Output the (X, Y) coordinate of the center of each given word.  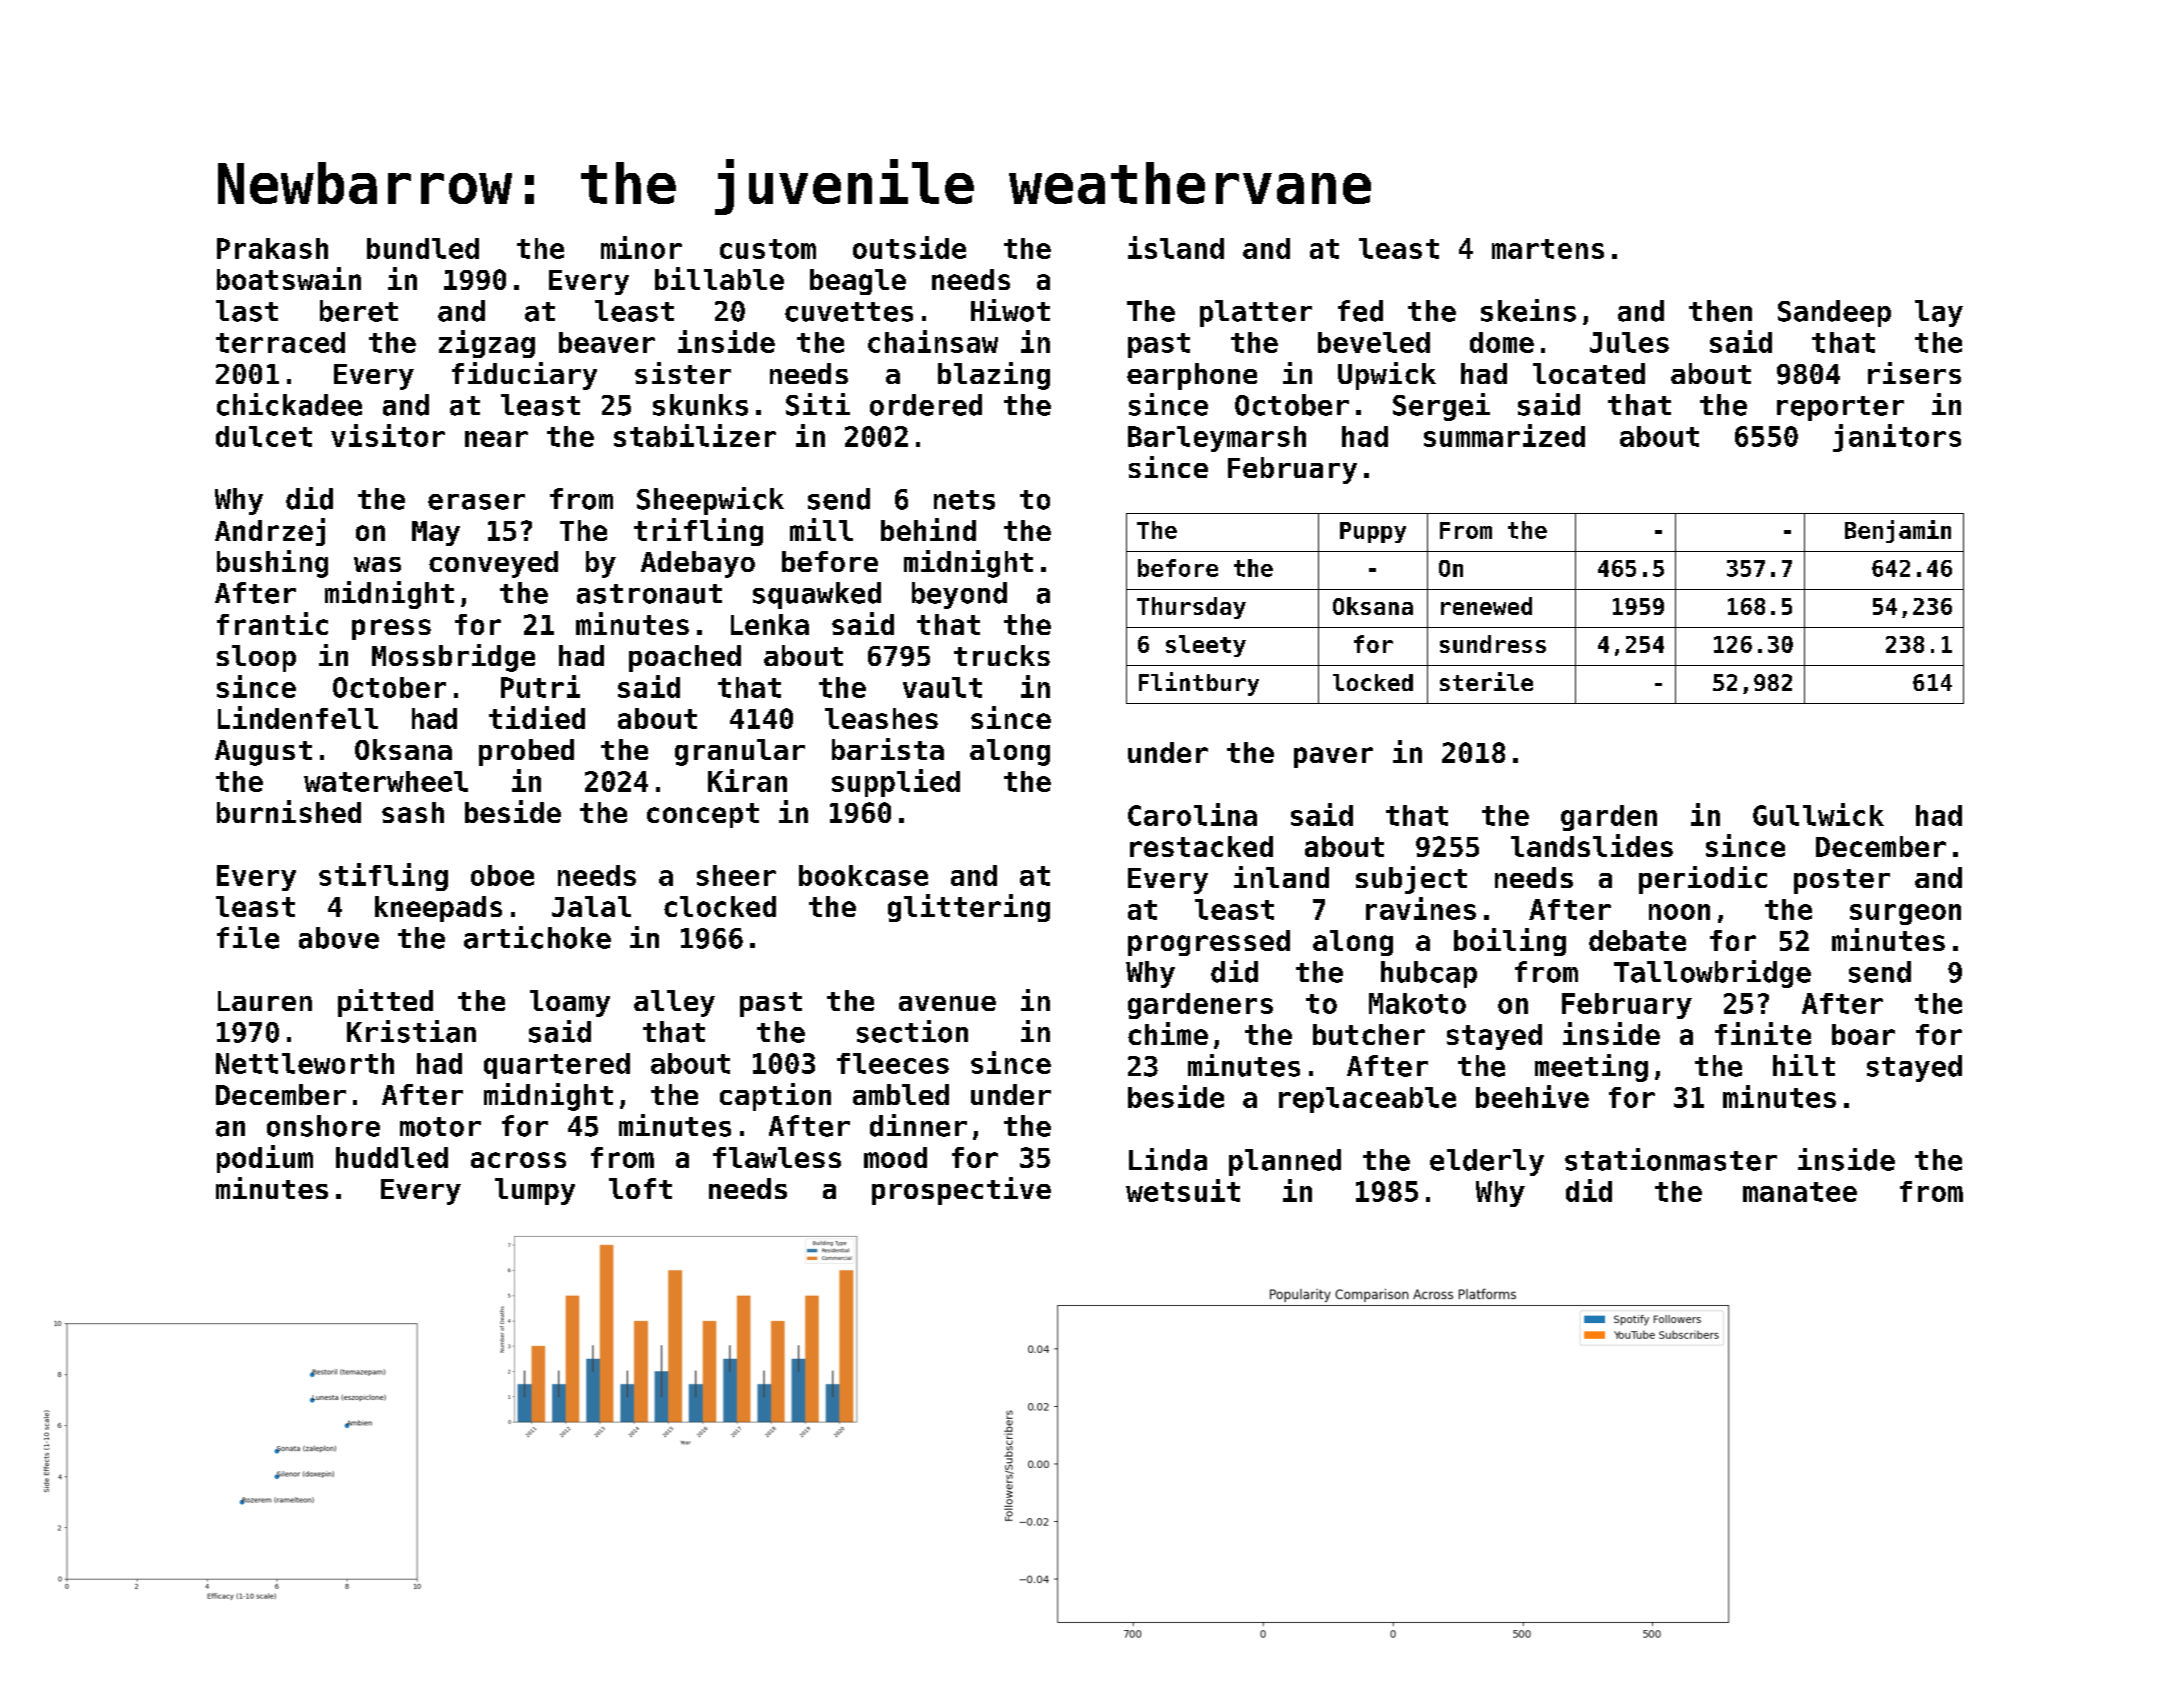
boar (1863, 1034)
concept (703, 815)
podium (265, 1159)
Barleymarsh (1217, 439)
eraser (476, 502)
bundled (423, 248)
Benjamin (1898, 531)
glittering (969, 908)
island (1176, 247)
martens (1548, 249)
